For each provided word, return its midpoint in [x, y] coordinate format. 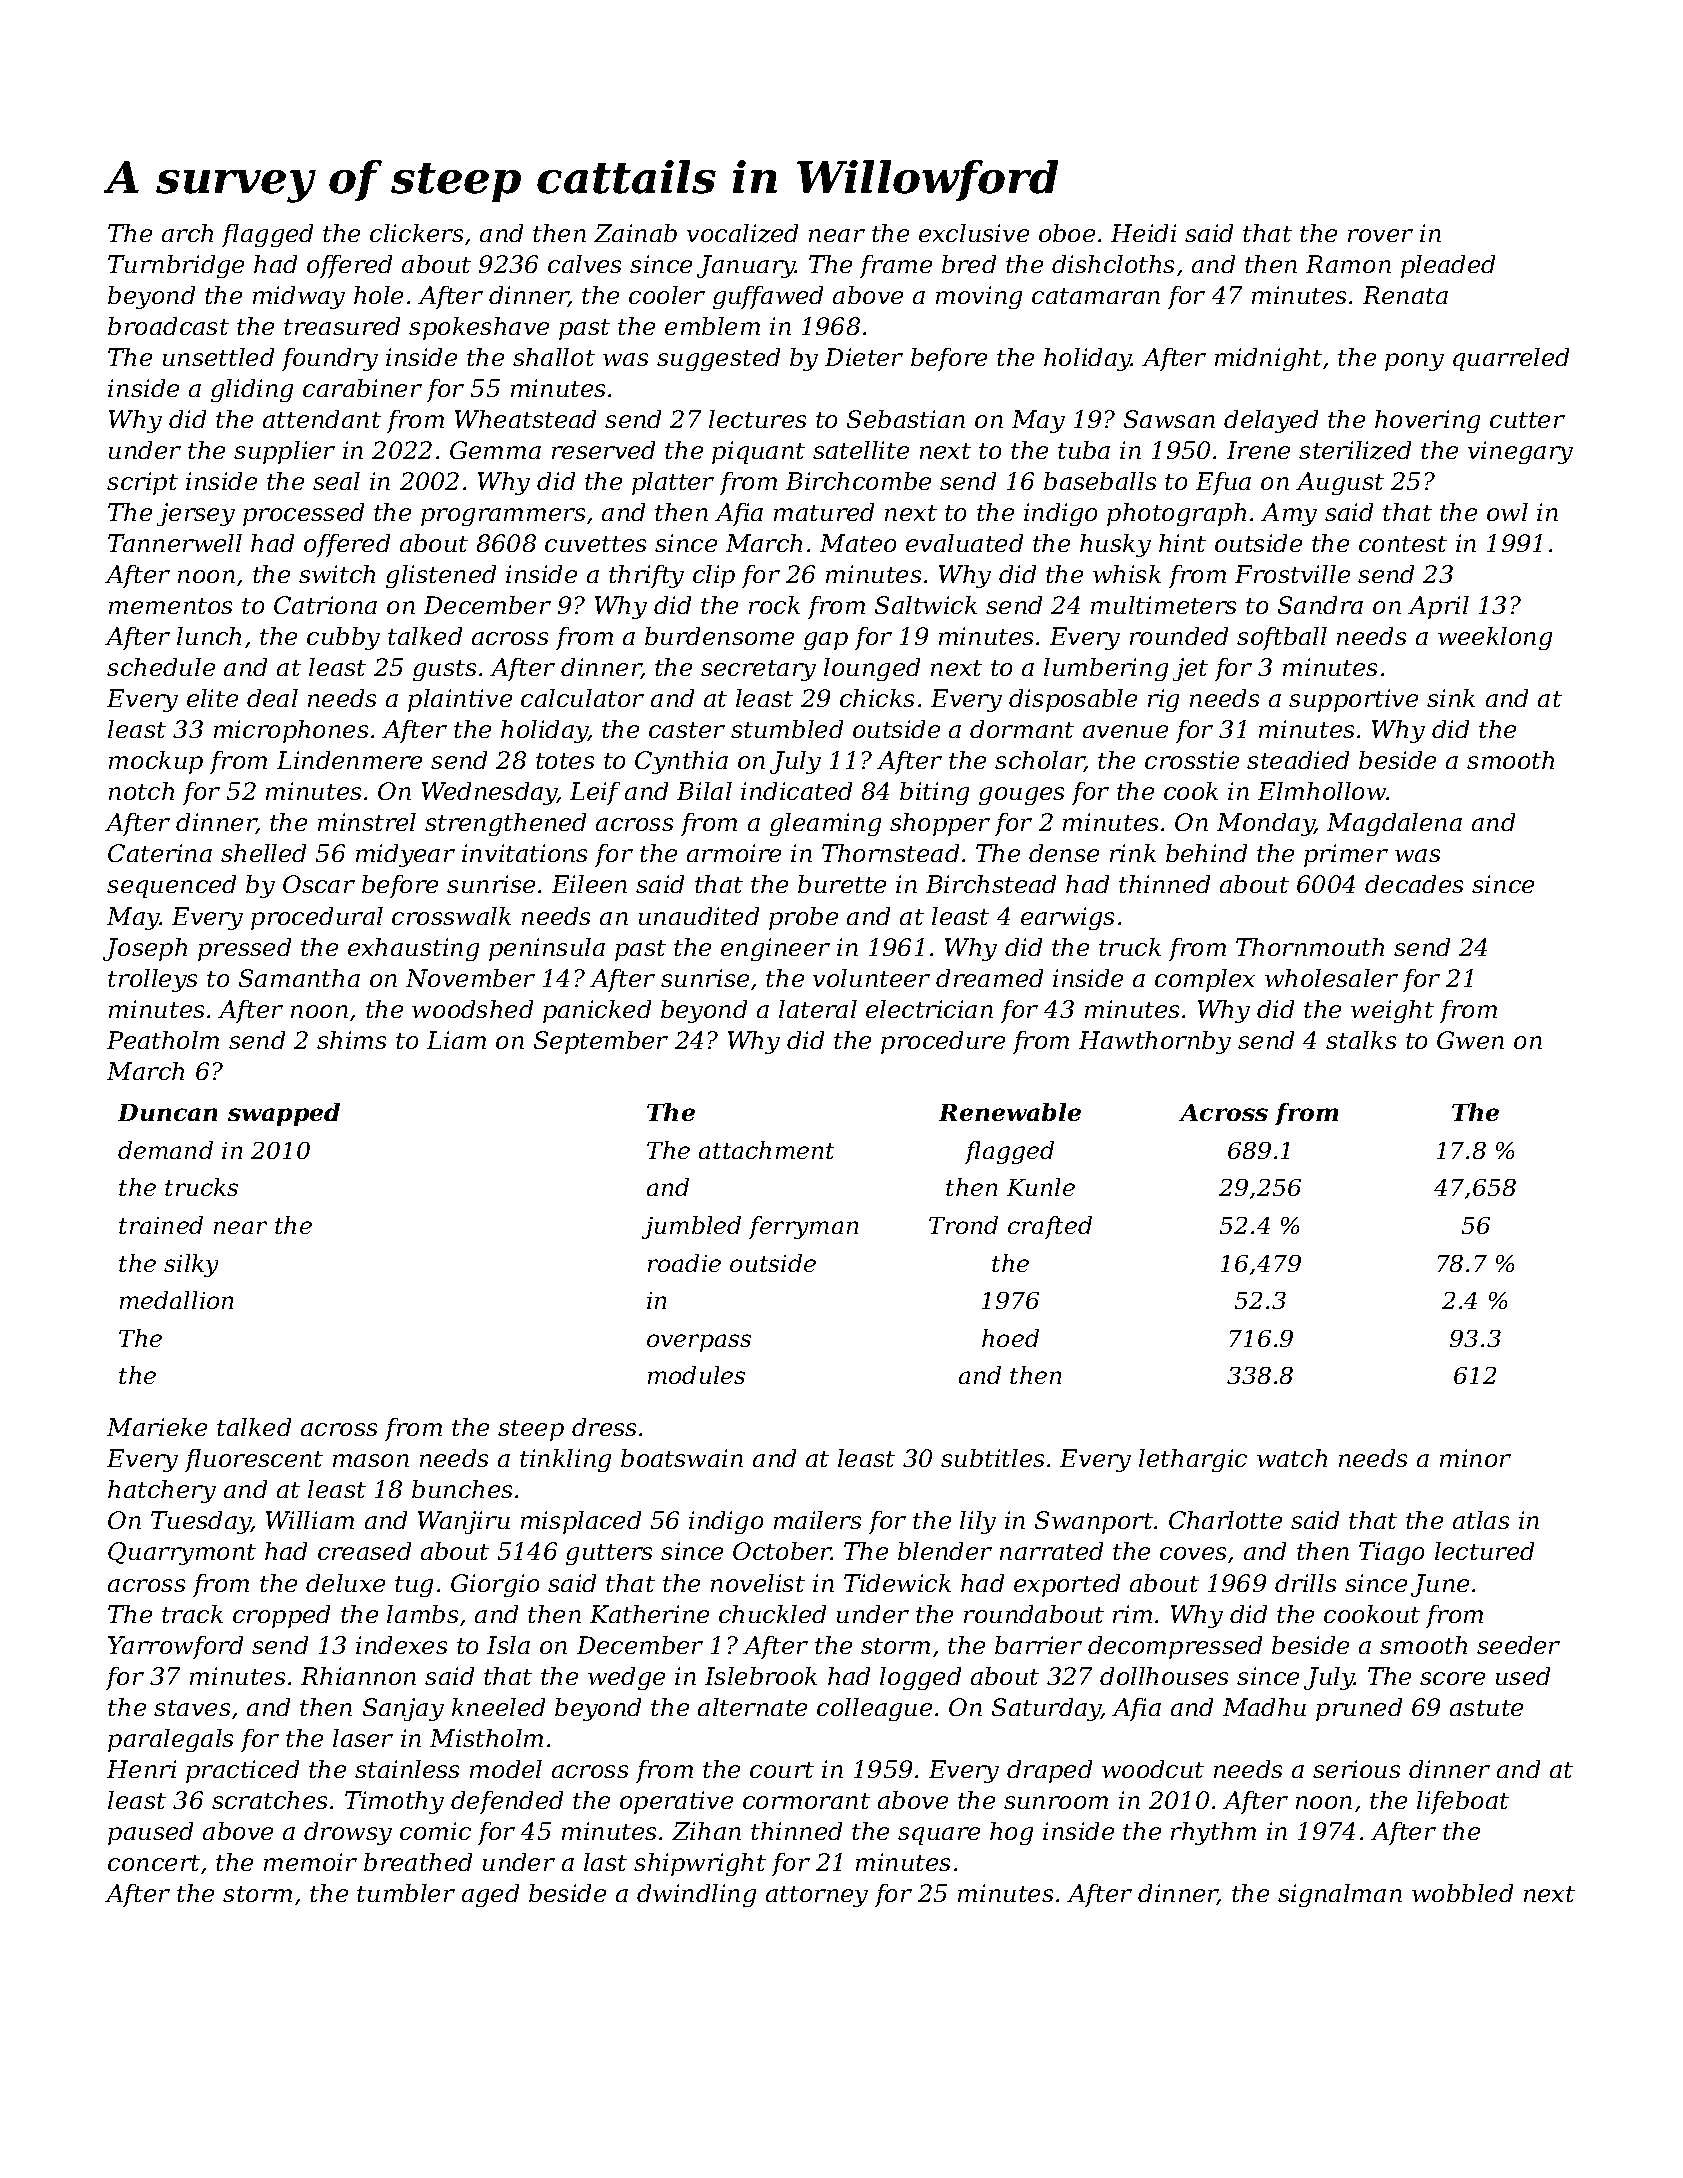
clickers [416, 233]
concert [154, 1863]
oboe [1067, 233]
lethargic [1193, 1460]
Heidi [1143, 233]
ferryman [803, 1227]
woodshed [472, 1009]
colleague [874, 1709]
